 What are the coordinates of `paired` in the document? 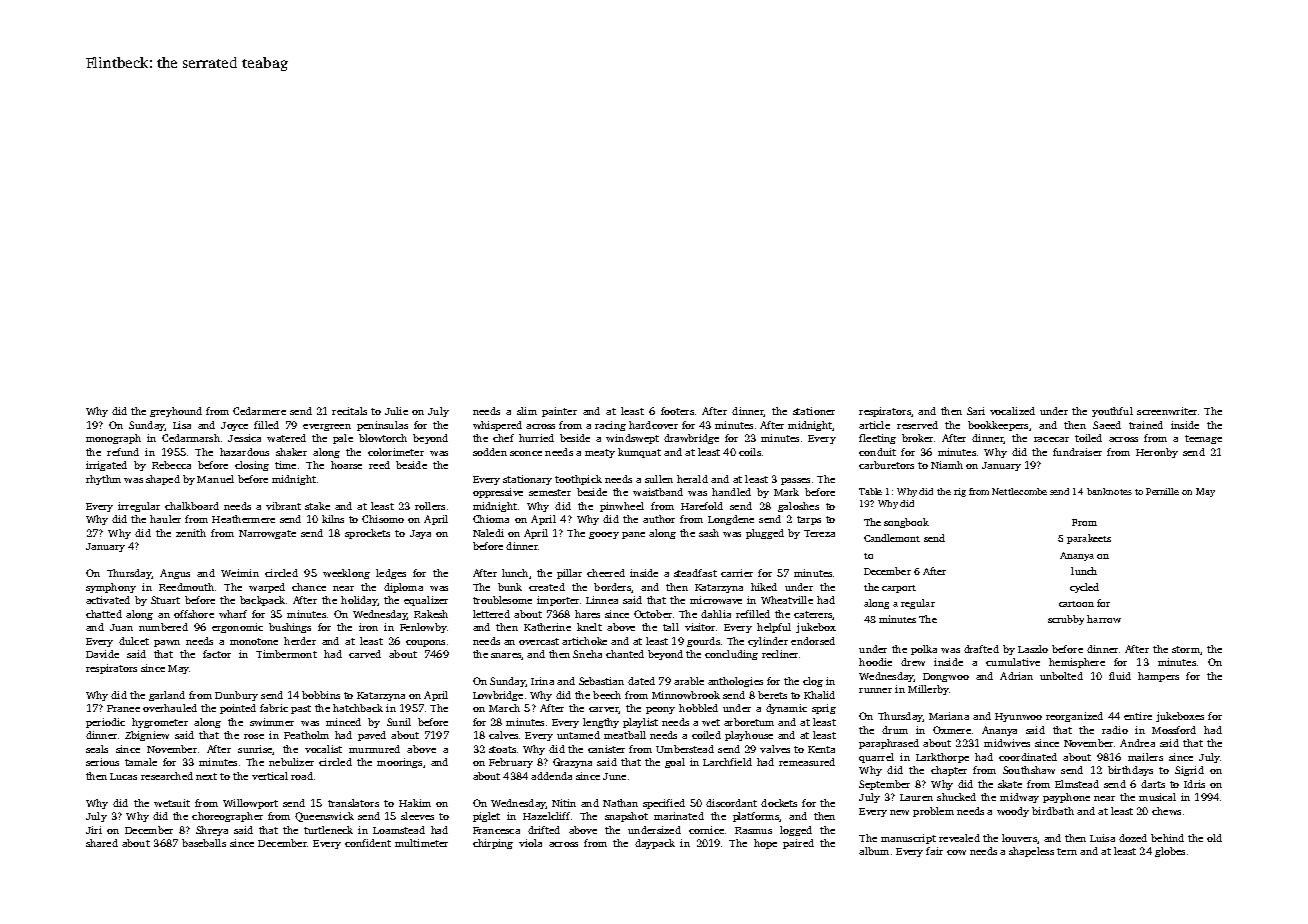 It's located at (798, 844).
